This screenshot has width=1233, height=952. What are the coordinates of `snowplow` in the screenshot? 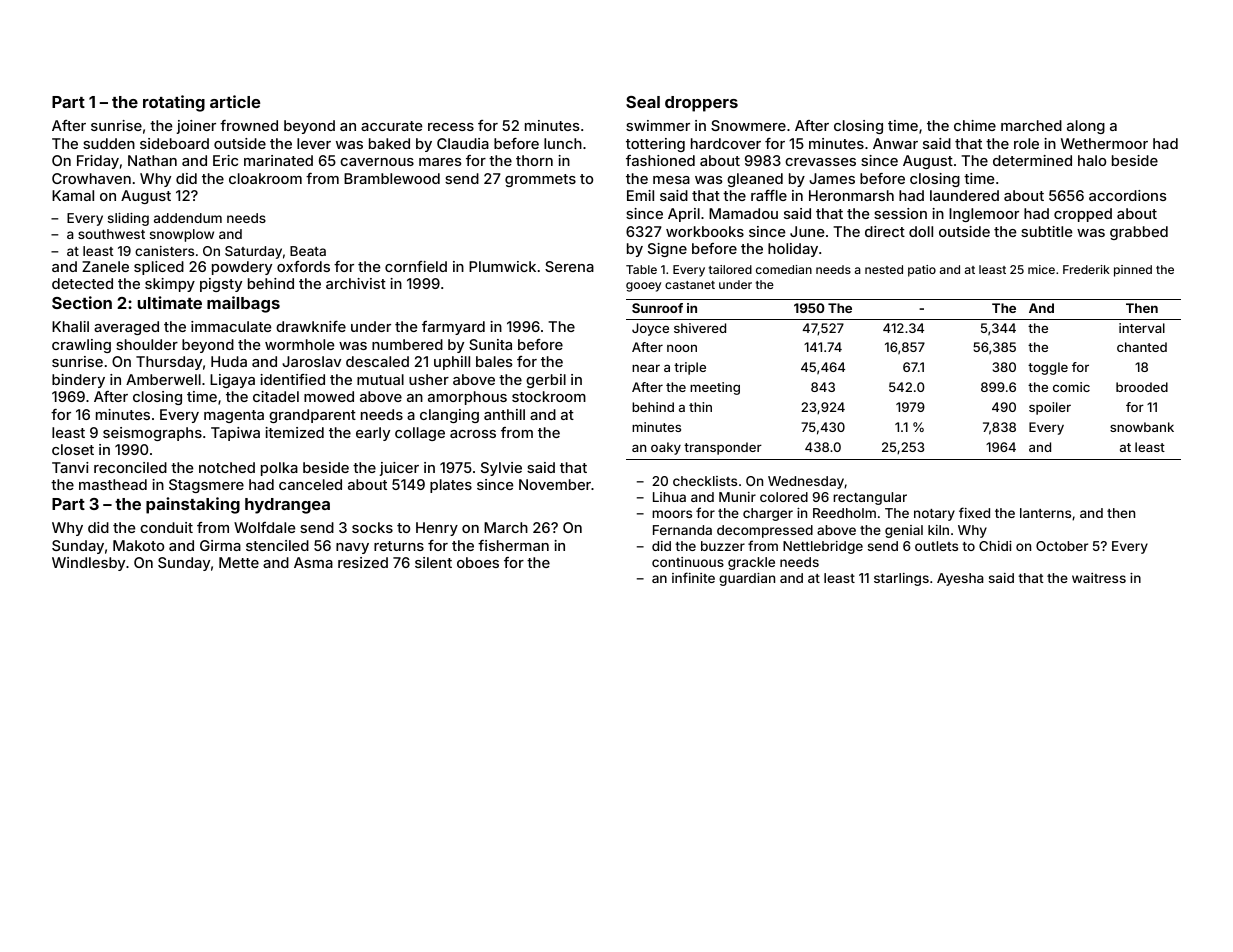 It's located at (182, 235).
